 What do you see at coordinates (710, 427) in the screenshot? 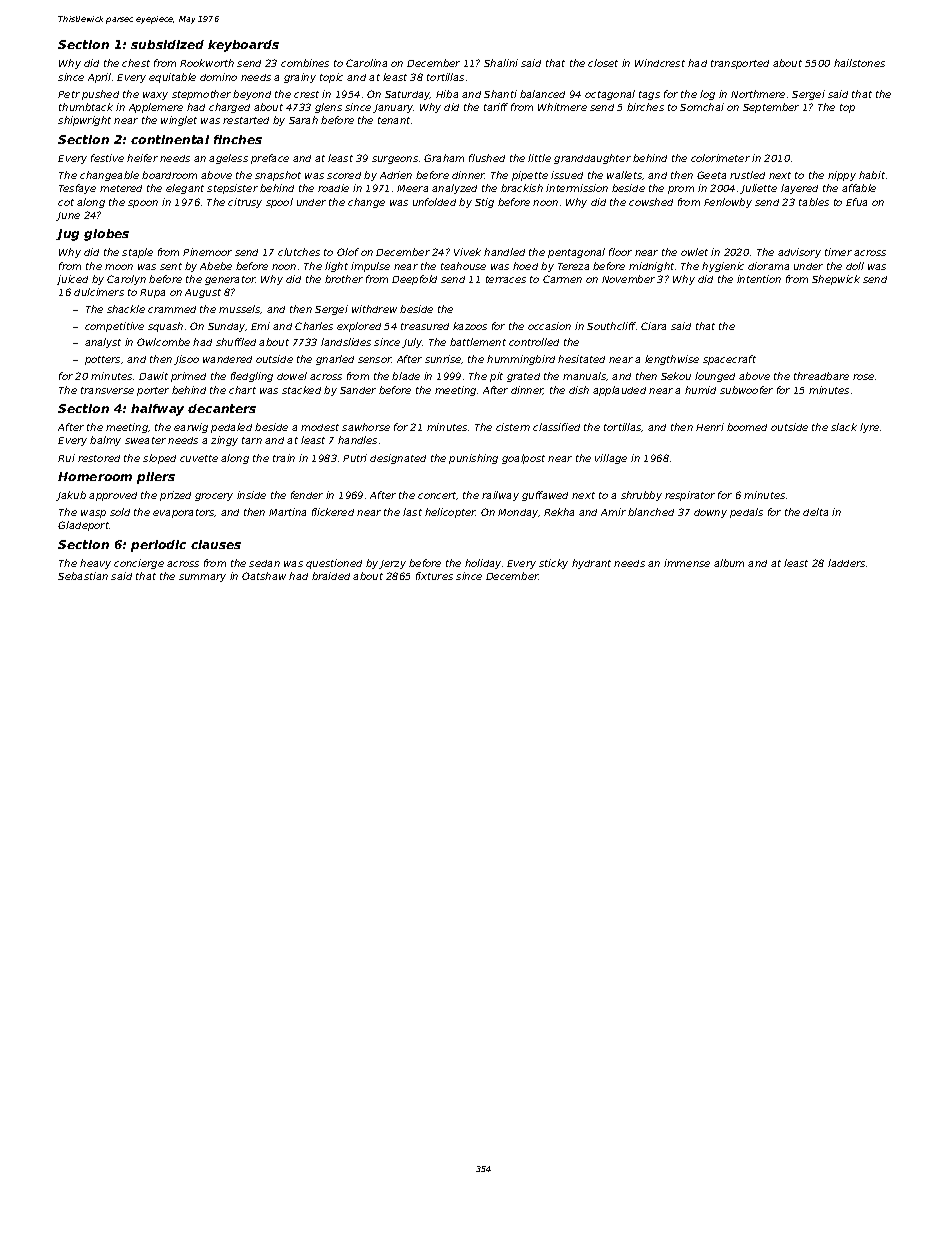
I see `Henri` at bounding box center [710, 427].
